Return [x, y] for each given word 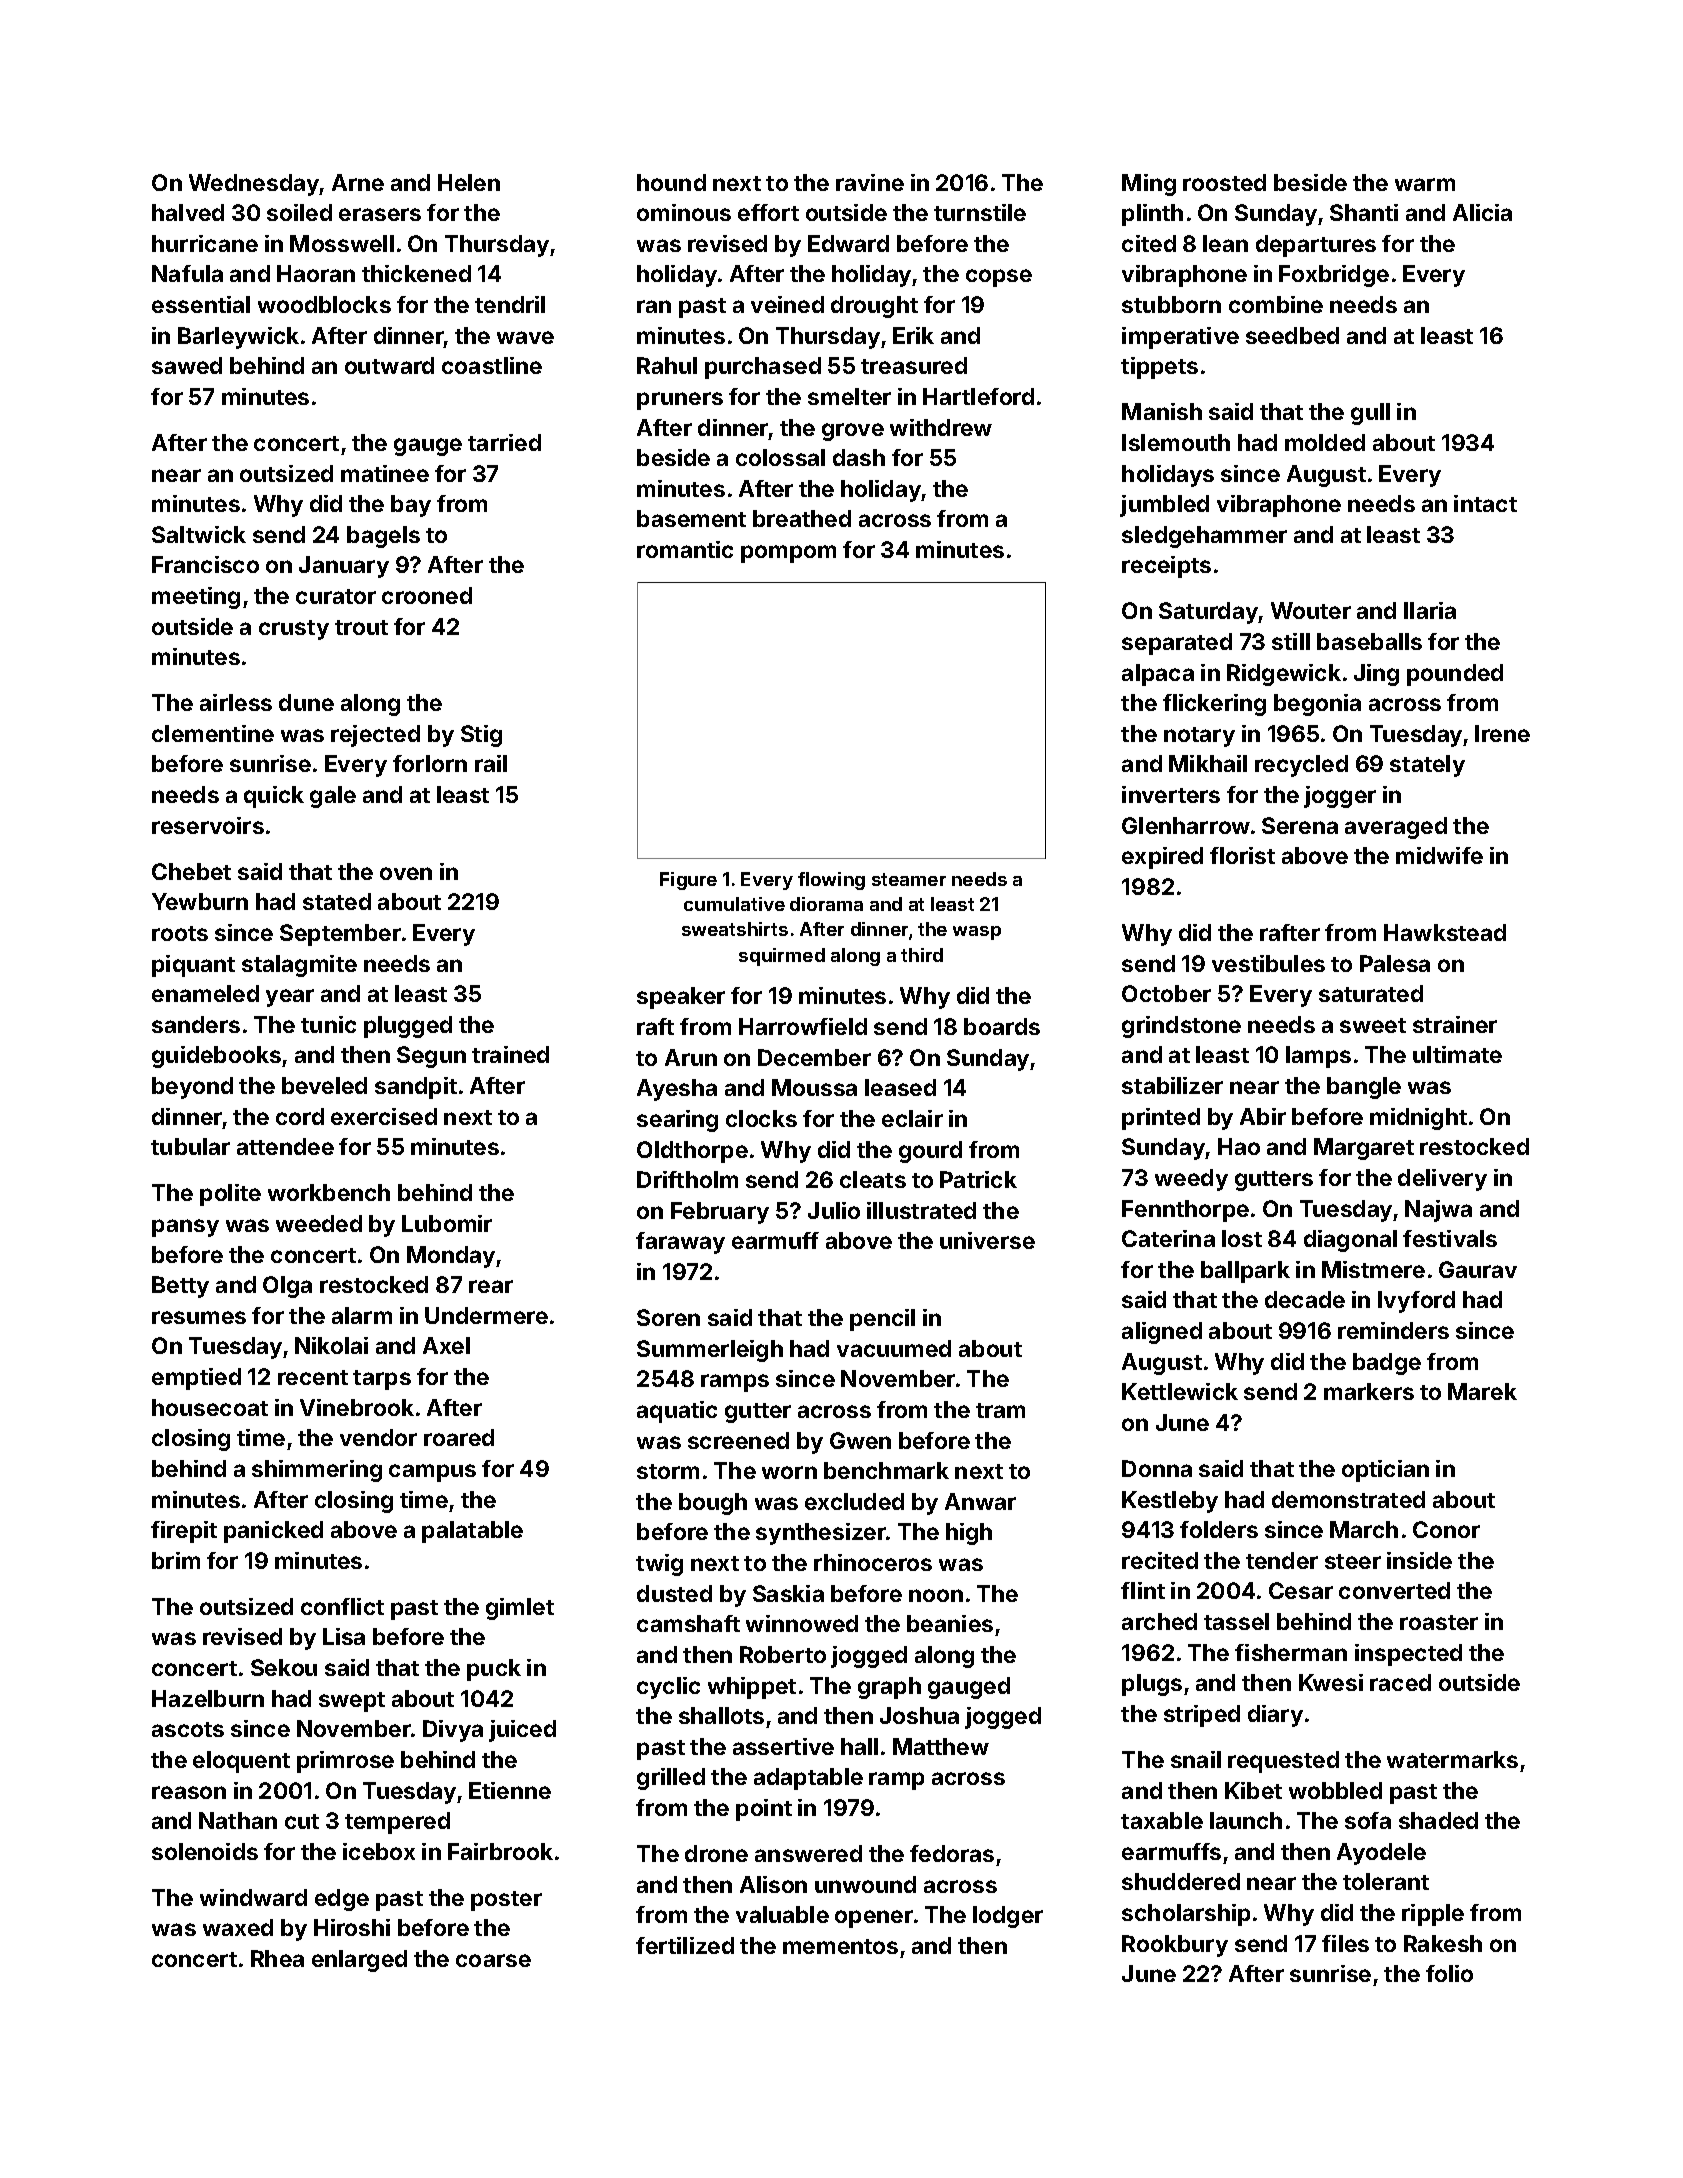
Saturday [1209, 613]
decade [1305, 1299]
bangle [1364, 1088]
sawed [187, 365]
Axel [446, 1345]
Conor [1446, 1529]
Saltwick [199, 534]
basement [691, 518]
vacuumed [894, 1348]
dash [859, 457]
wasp [977, 933]
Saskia [788, 1593]
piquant [193, 966]
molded [1325, 442]
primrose [345, 1762]
